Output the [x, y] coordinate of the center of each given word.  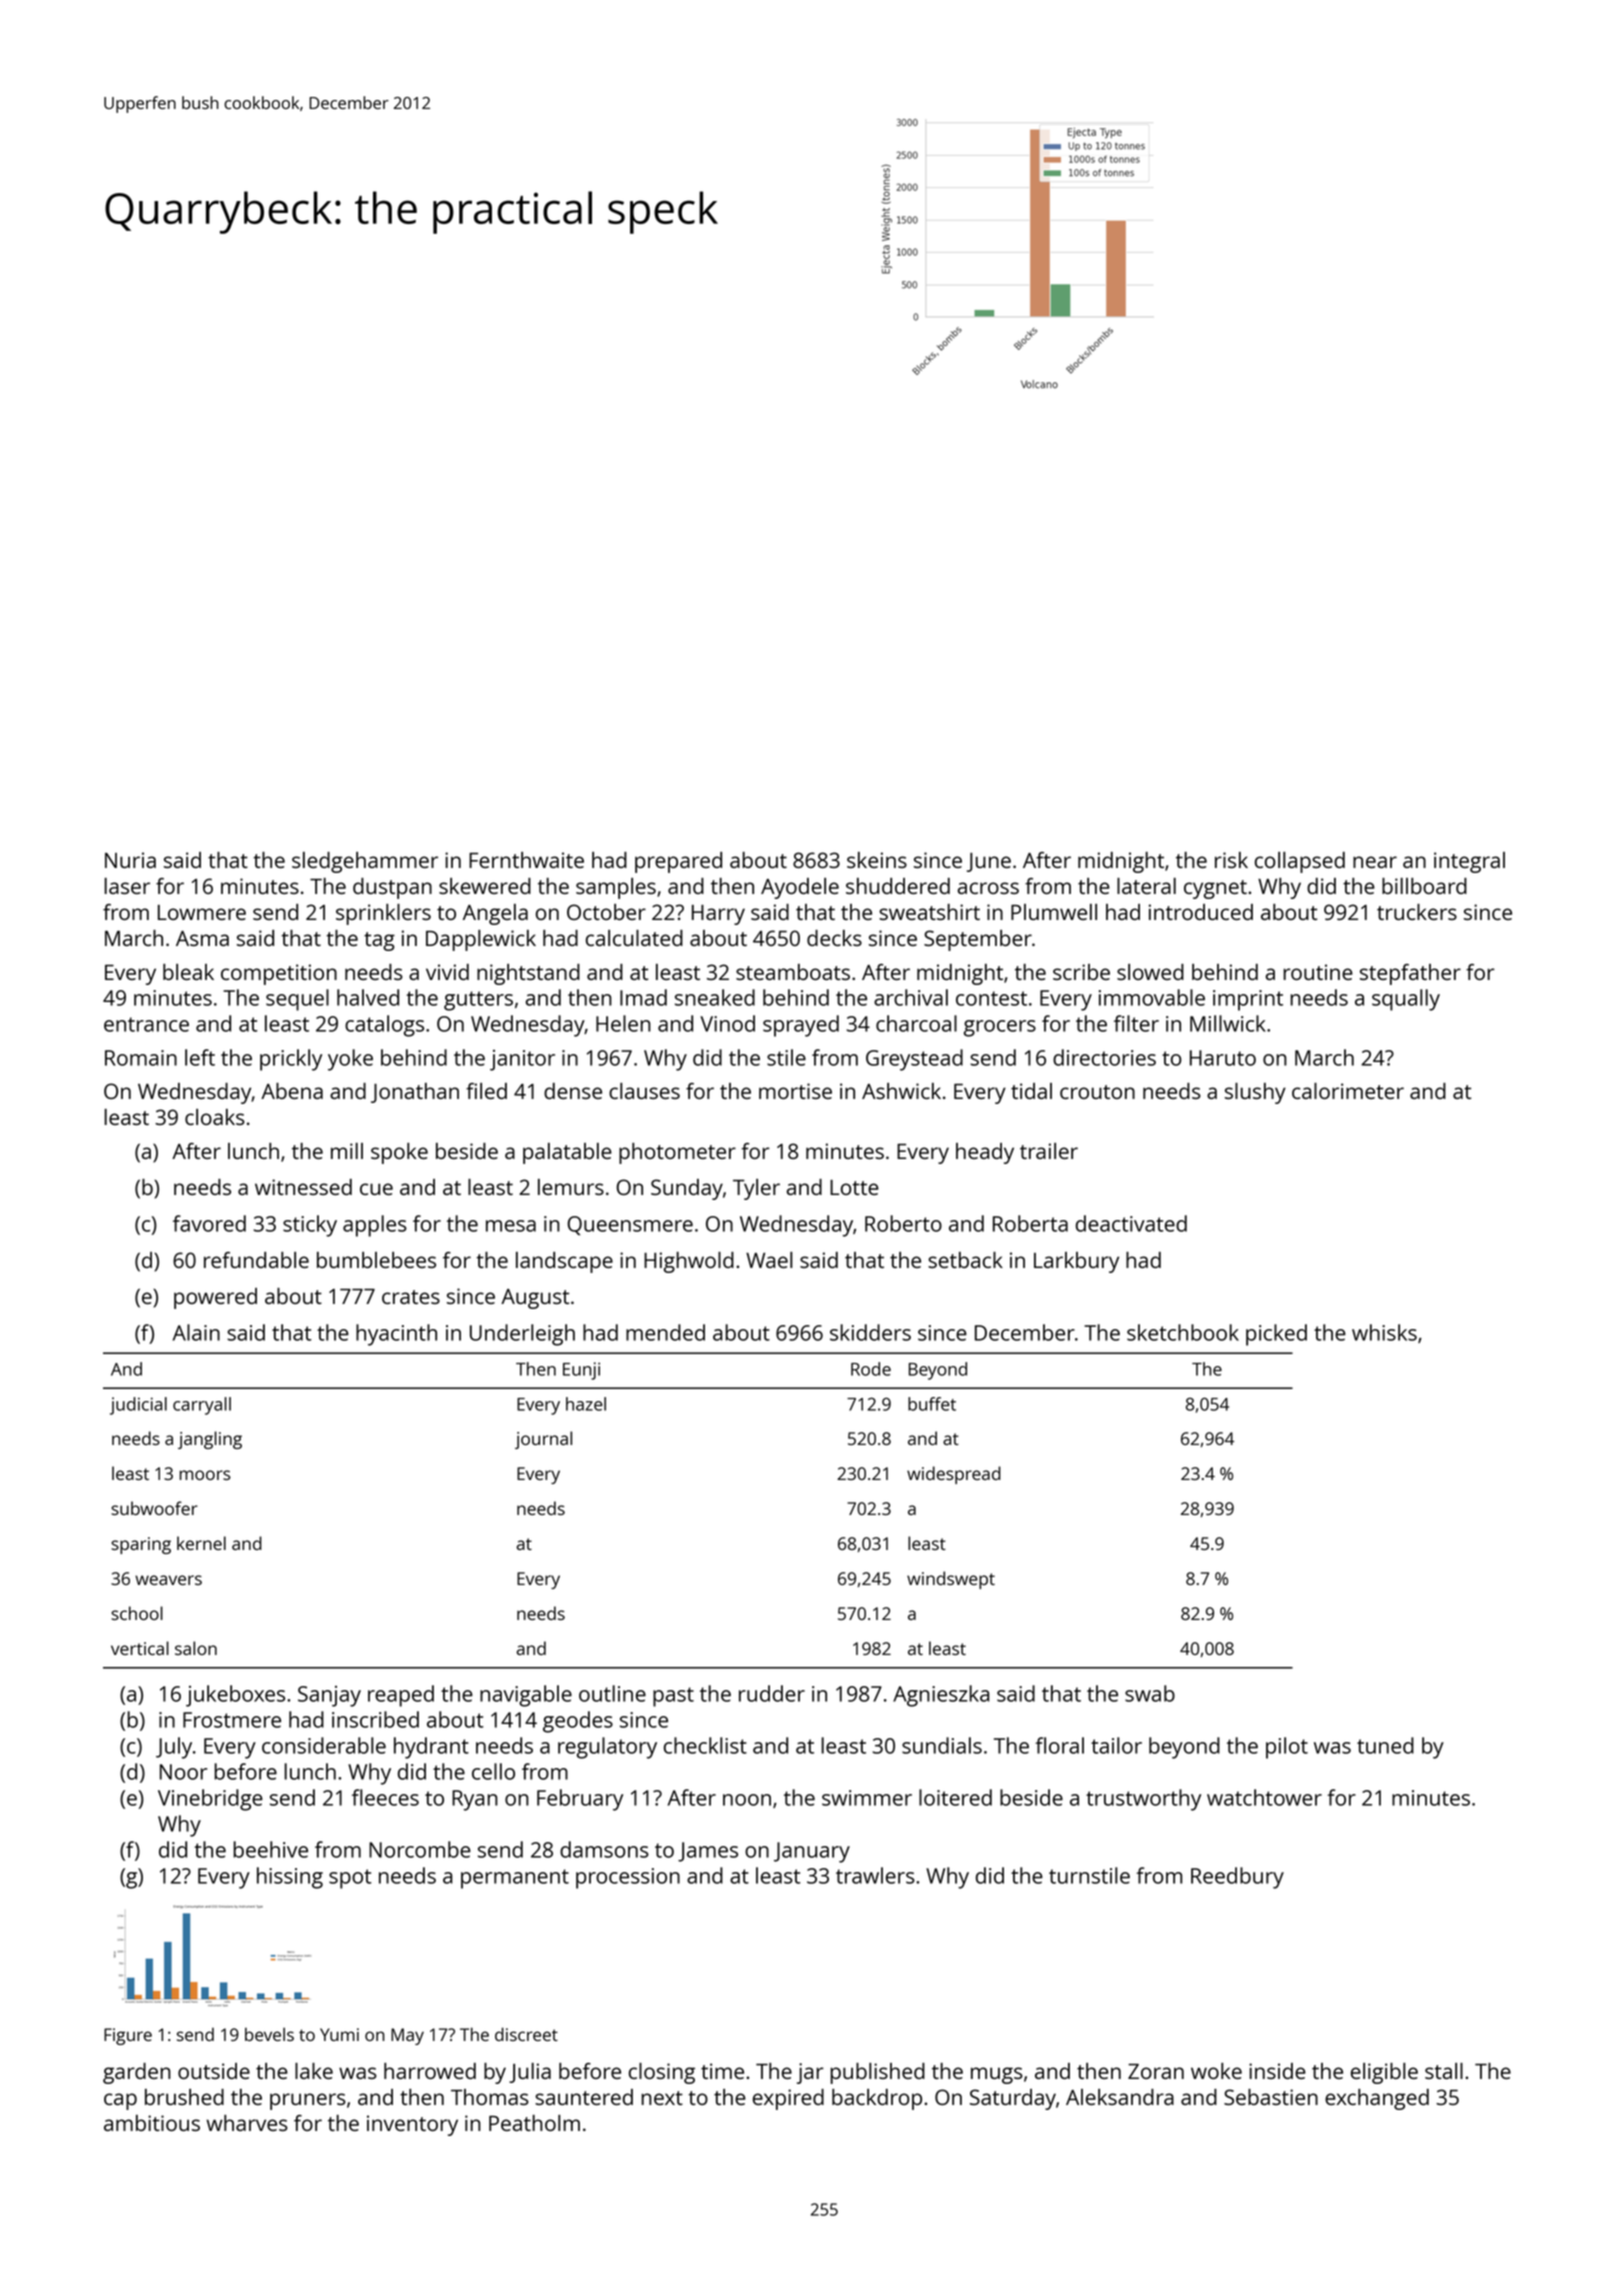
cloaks [215, 1117]
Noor [183, 1772]
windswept [951, 1580]
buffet [932, 1404]
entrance [146, 1024]
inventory [412, 2125]
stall [1444, 2071]
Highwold [689, 1262]
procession [628, 1878]
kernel [201, 1543]
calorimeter [1348, 1091]
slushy [1255, 1093]
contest [991, 998]
